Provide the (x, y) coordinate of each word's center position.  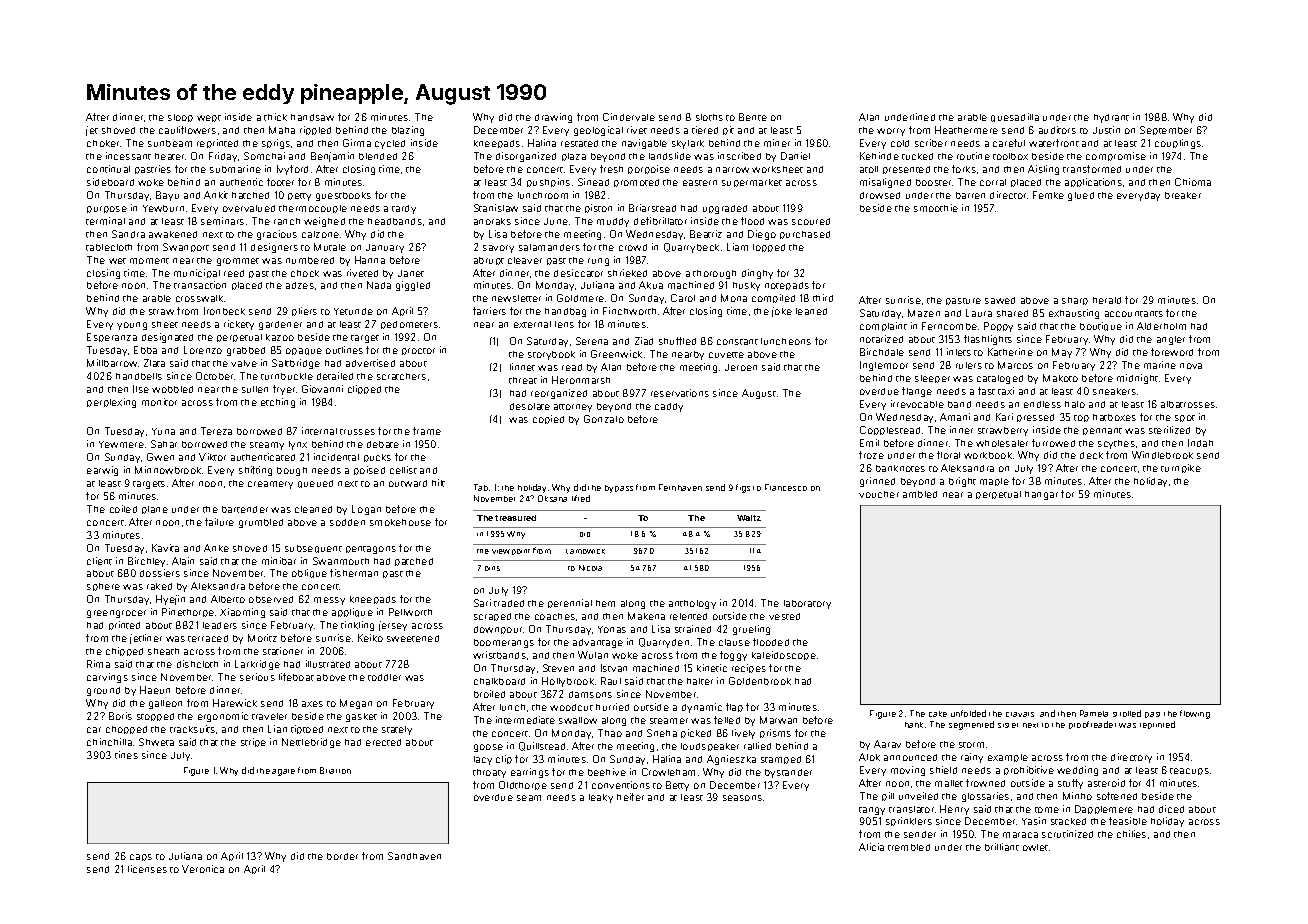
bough (292, 471)
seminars (222, 221)
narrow (732, 170)
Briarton (335, 770)
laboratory (807, 604)
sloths (709, 117)
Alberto (228, 599)
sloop (180, 118)
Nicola (590, 568)
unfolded (968, 713)
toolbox (1010, 156)
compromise (1116, 156)
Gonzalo (604, 419)
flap (734, 707)
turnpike (1181, 468)
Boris (120, 716)
